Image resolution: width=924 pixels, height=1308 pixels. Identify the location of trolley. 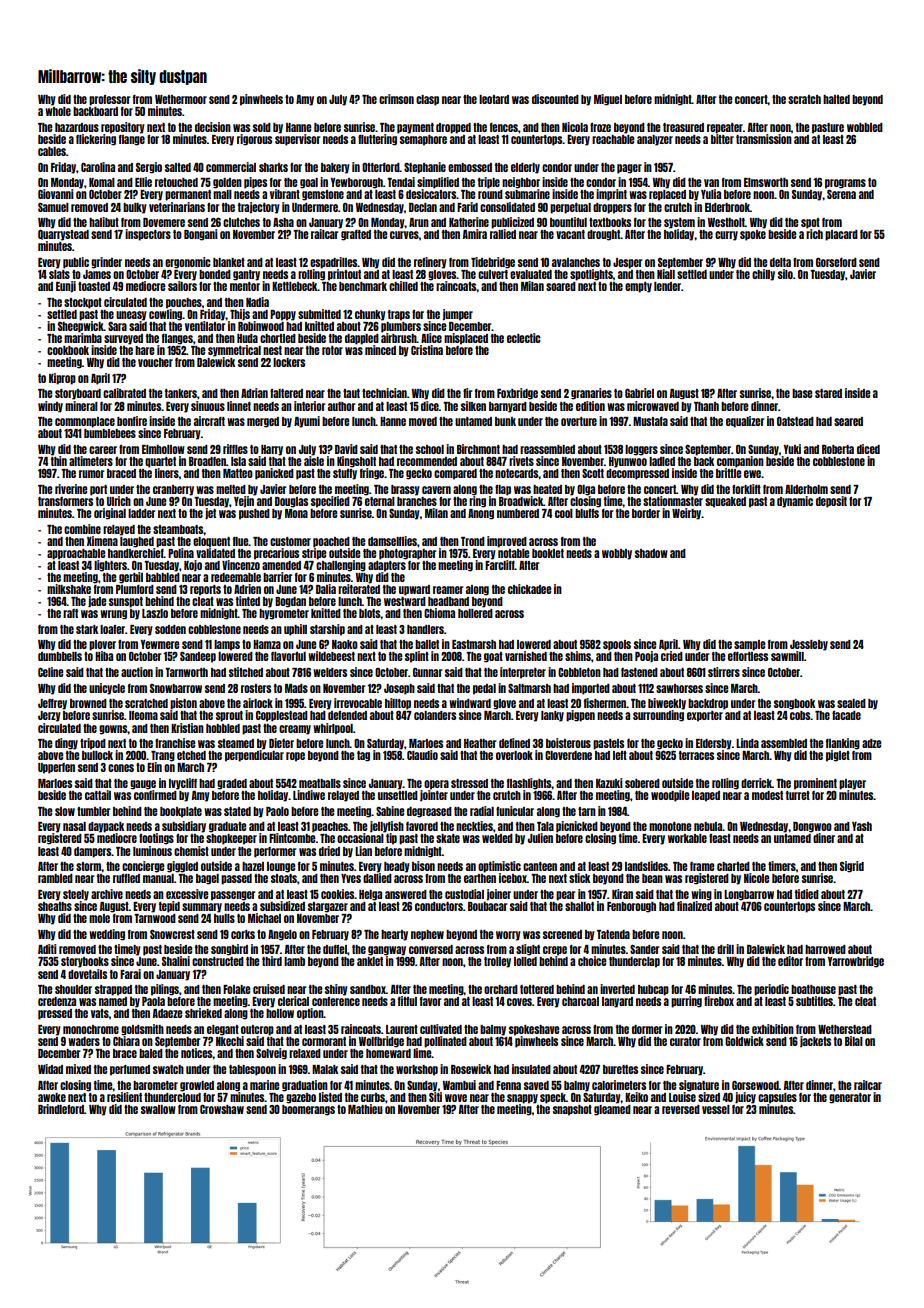
(497, 962).
